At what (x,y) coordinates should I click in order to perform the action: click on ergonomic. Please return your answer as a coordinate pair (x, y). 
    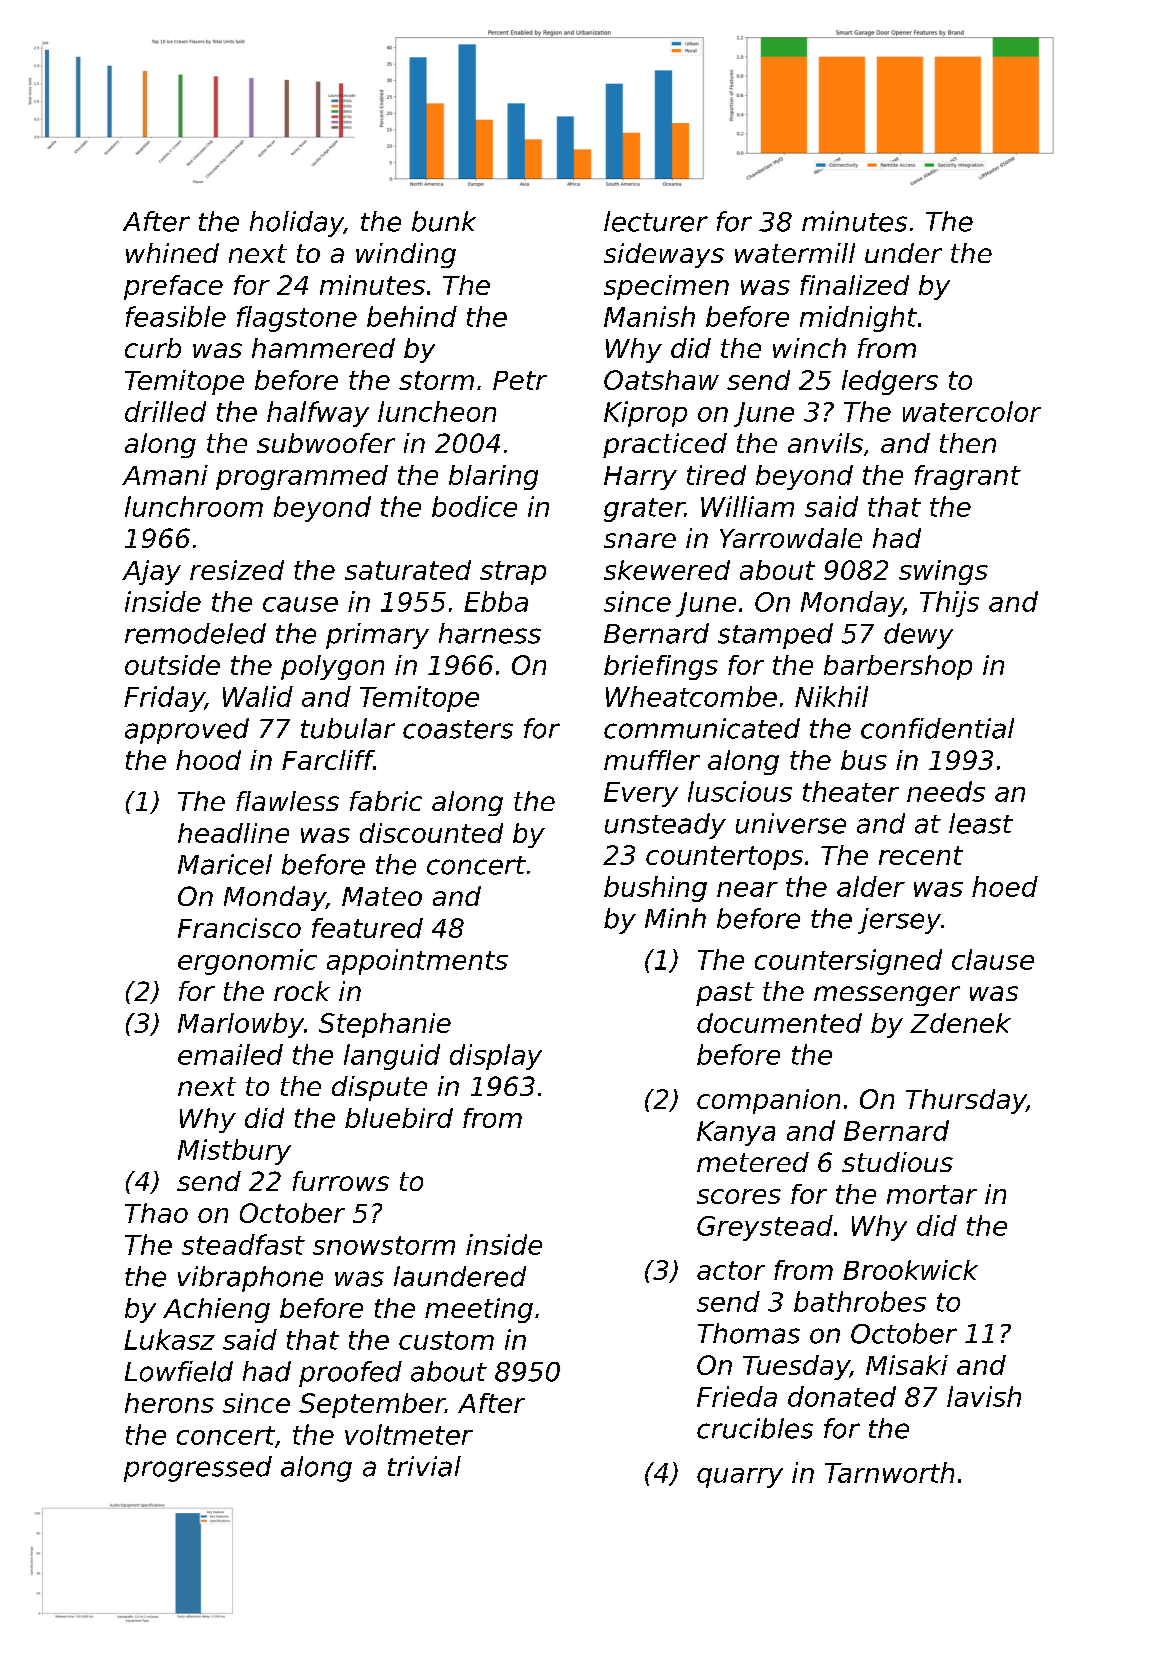
    Looking at the image, I should click on (247, 962).
